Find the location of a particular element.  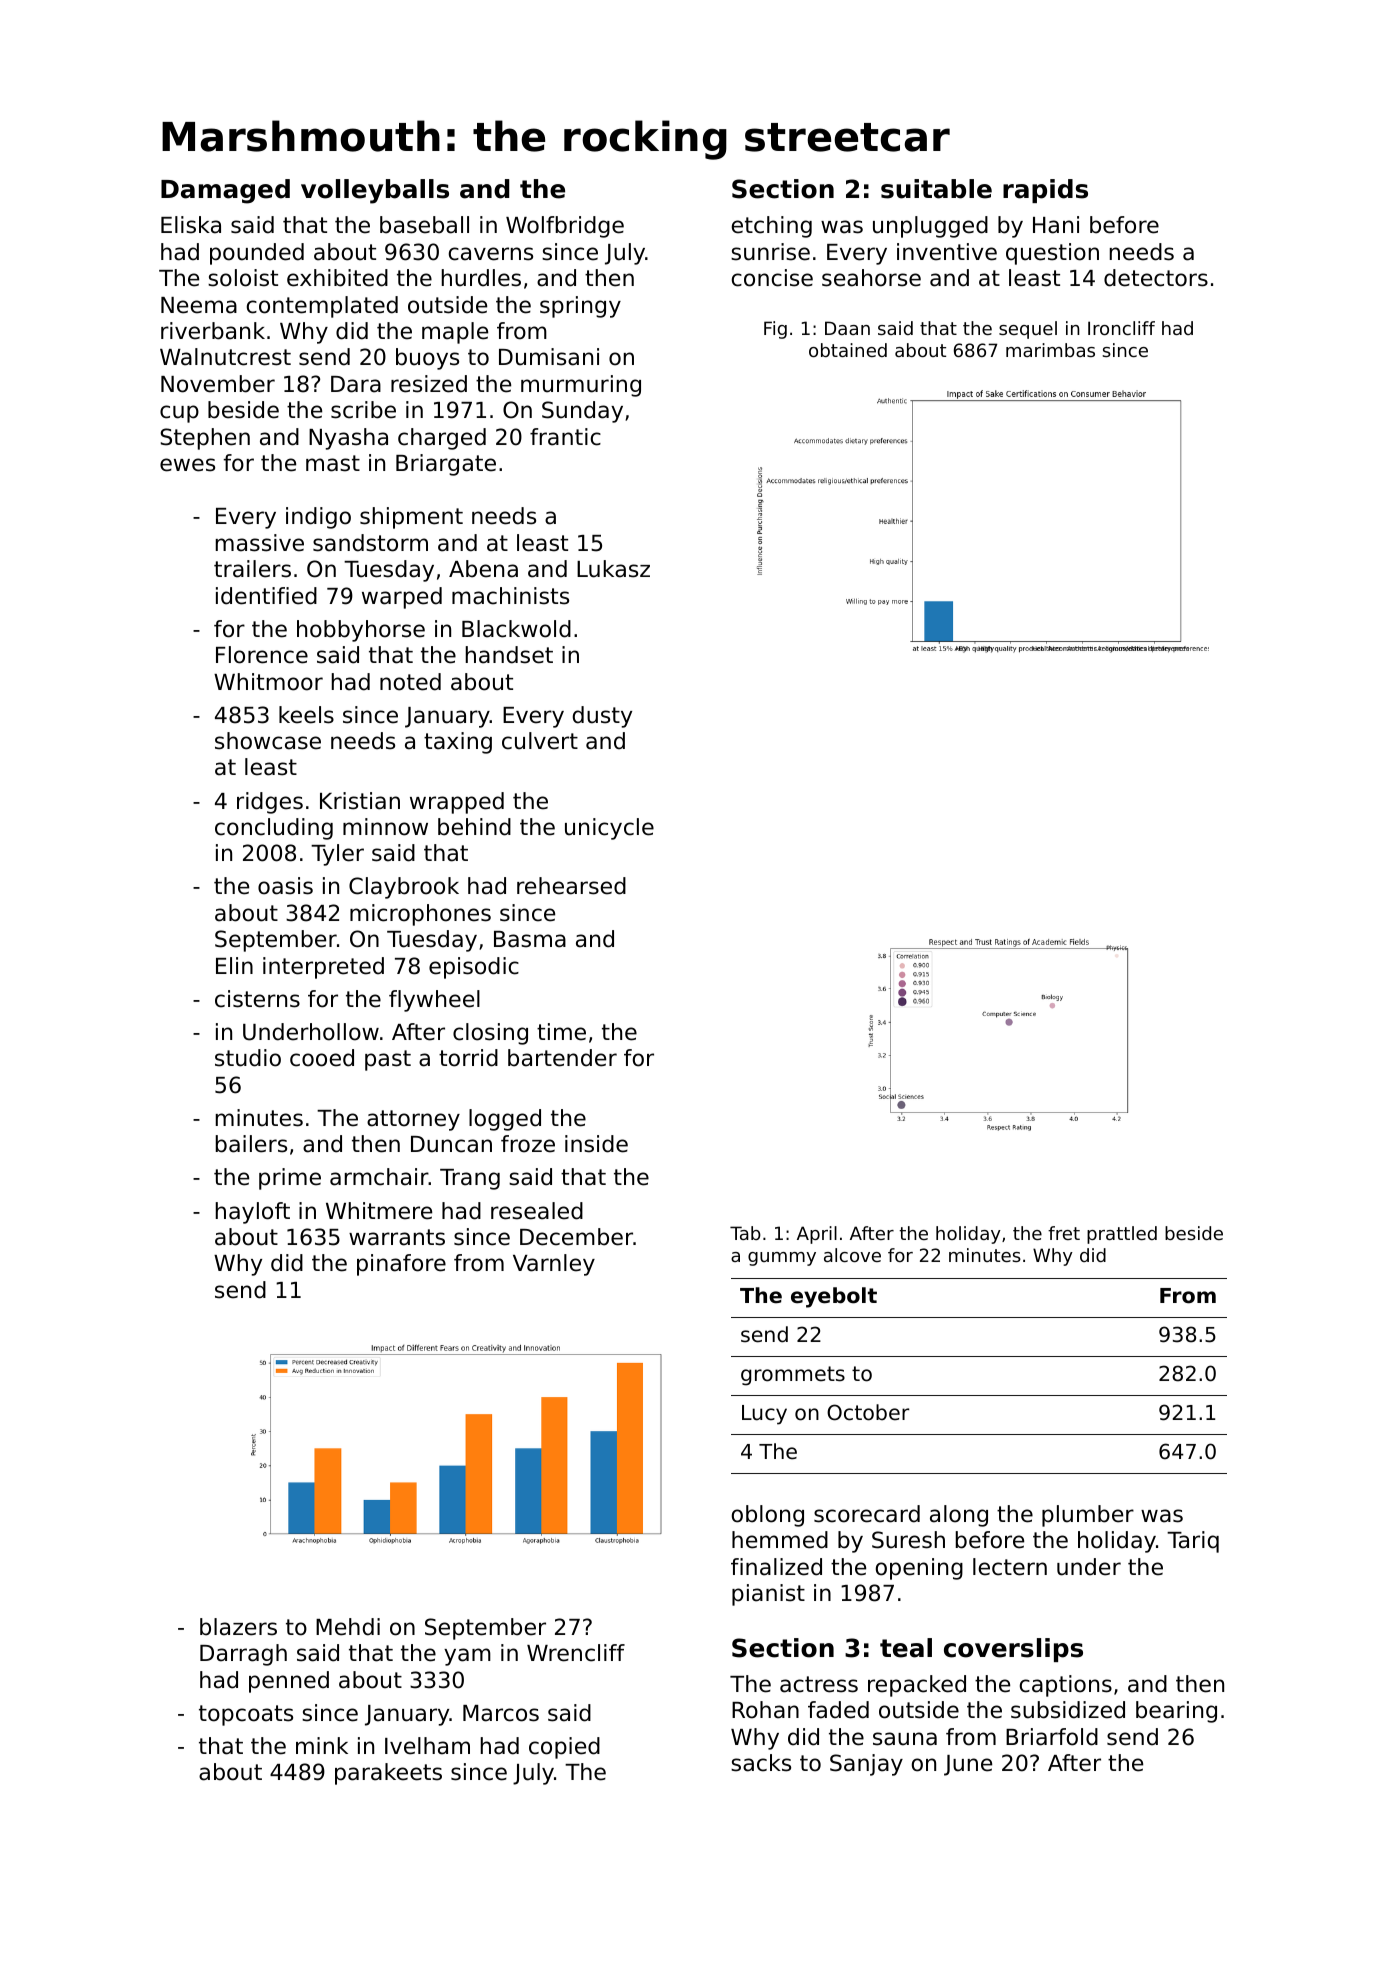

Mehdi is located at coordinates (348, 1627).
